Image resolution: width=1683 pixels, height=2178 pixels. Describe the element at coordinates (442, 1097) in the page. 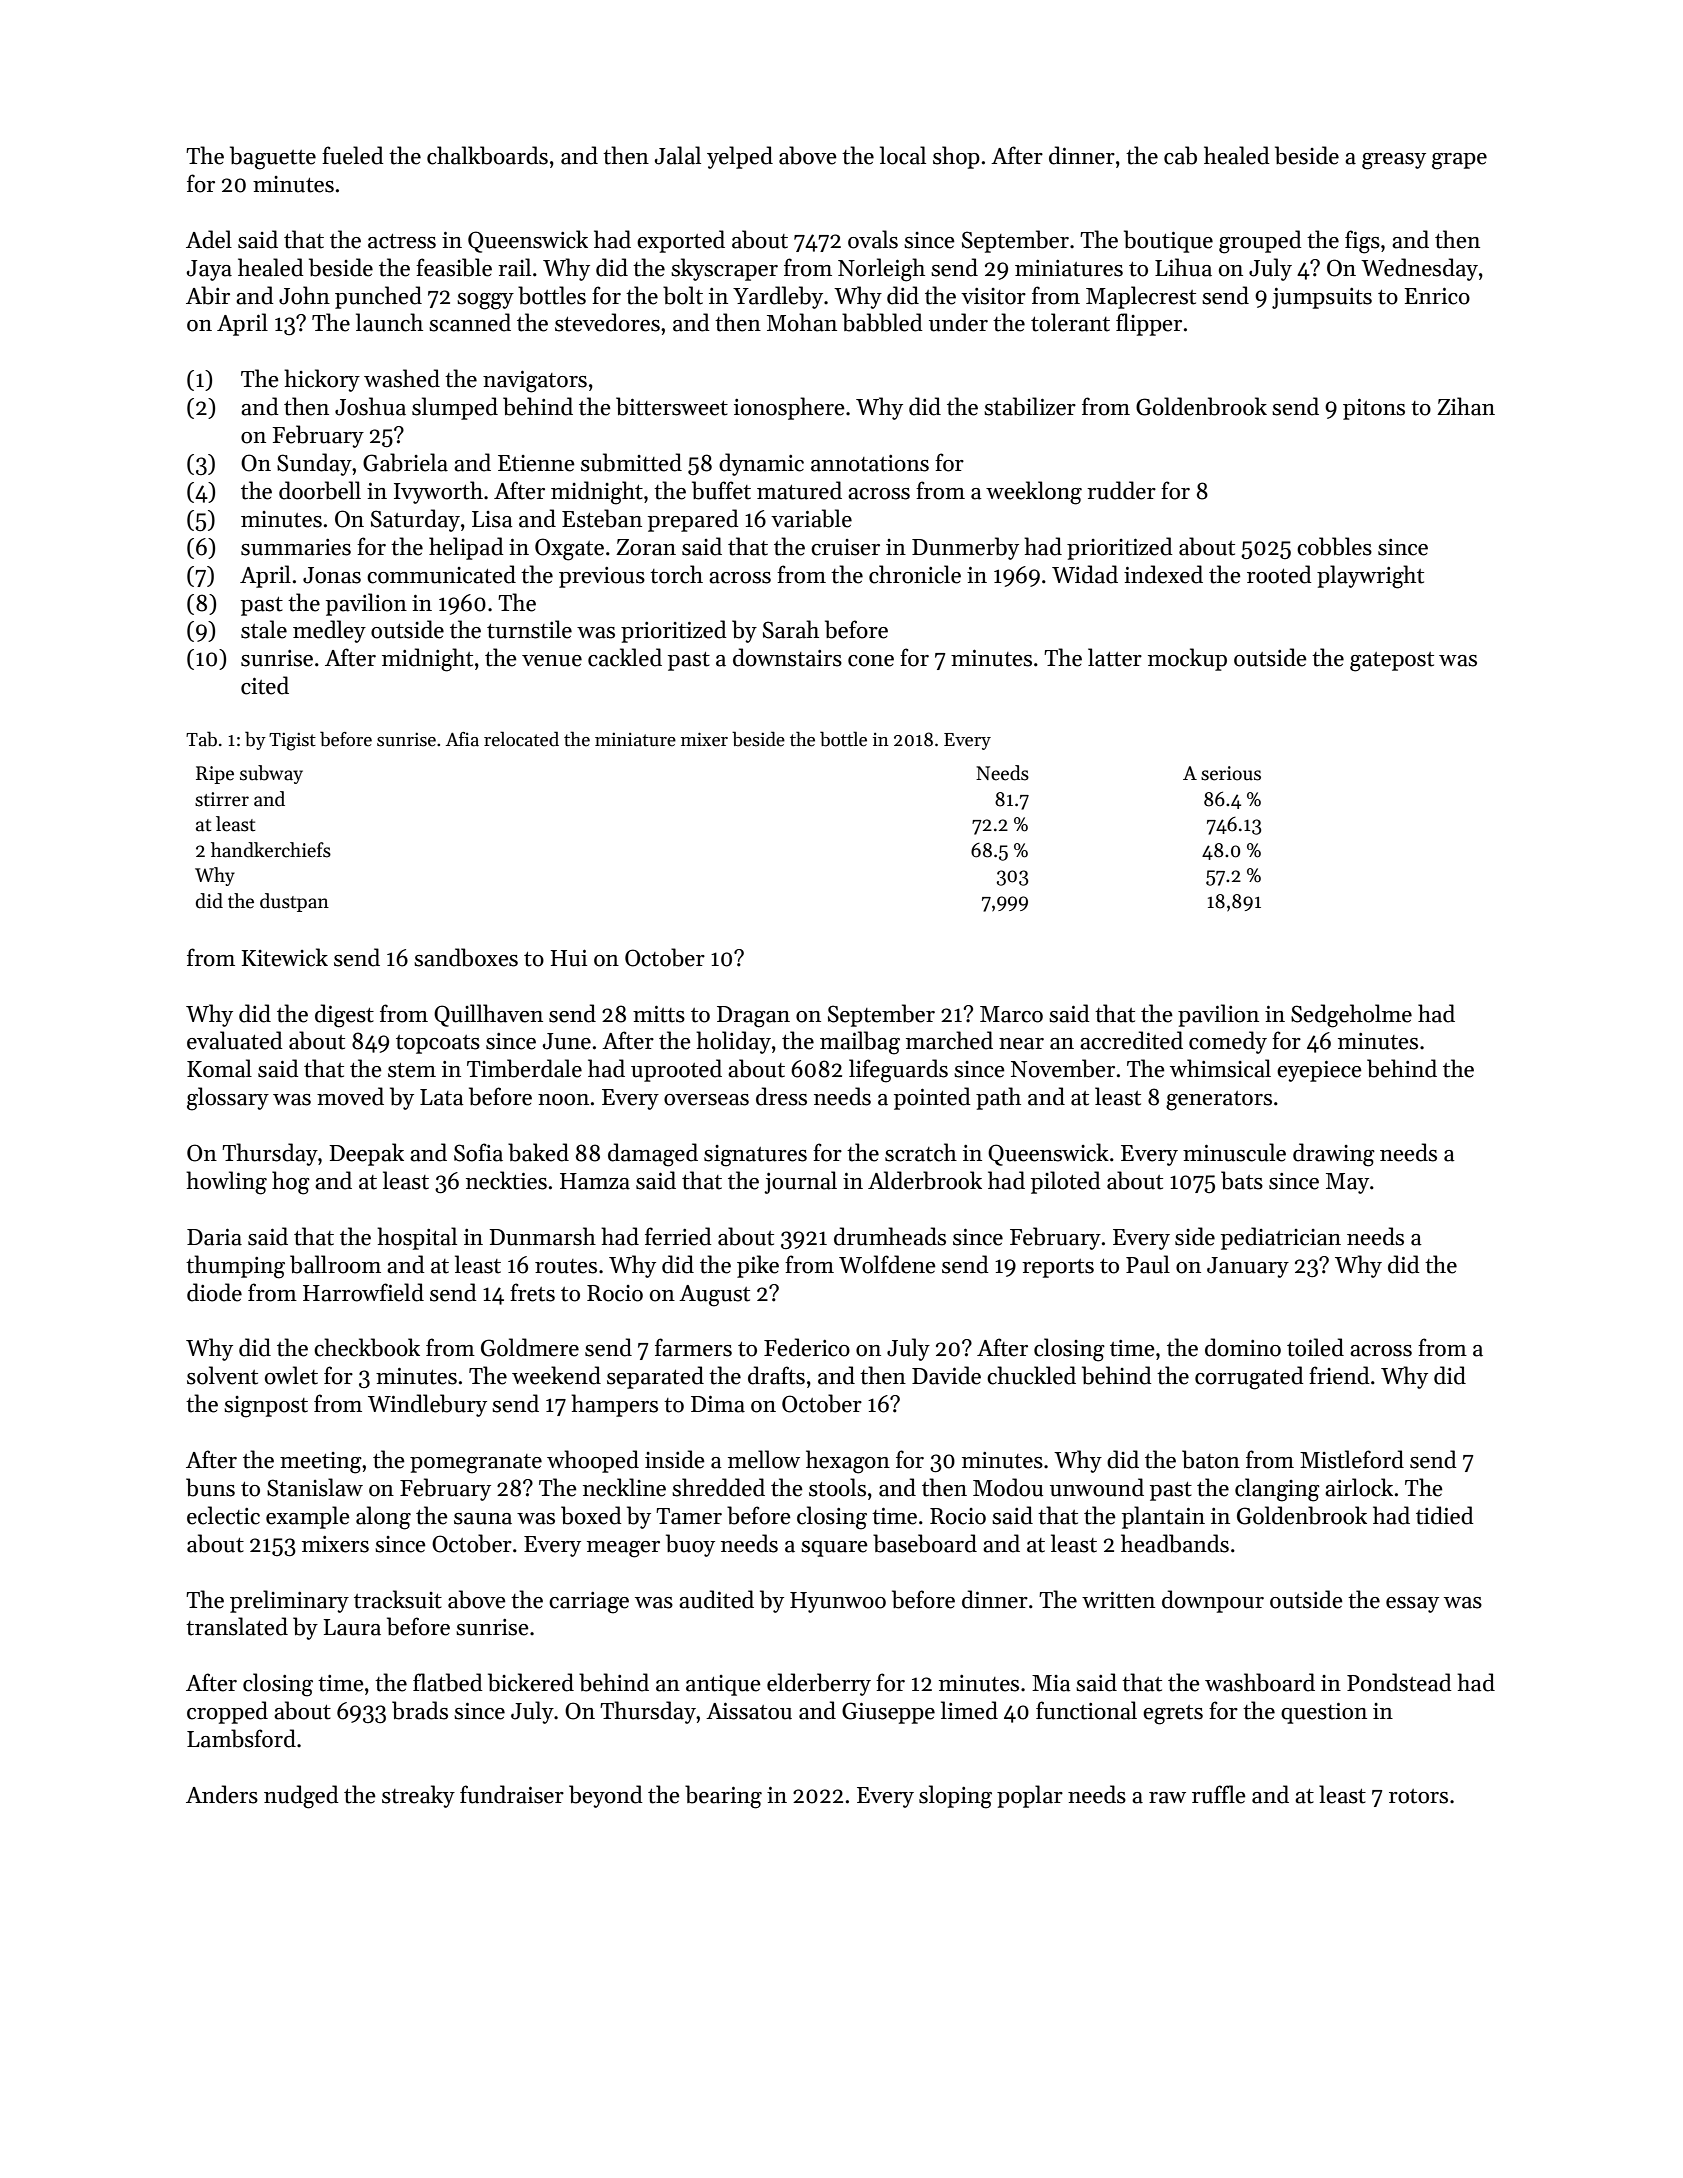

I see `Lata` at that location.
